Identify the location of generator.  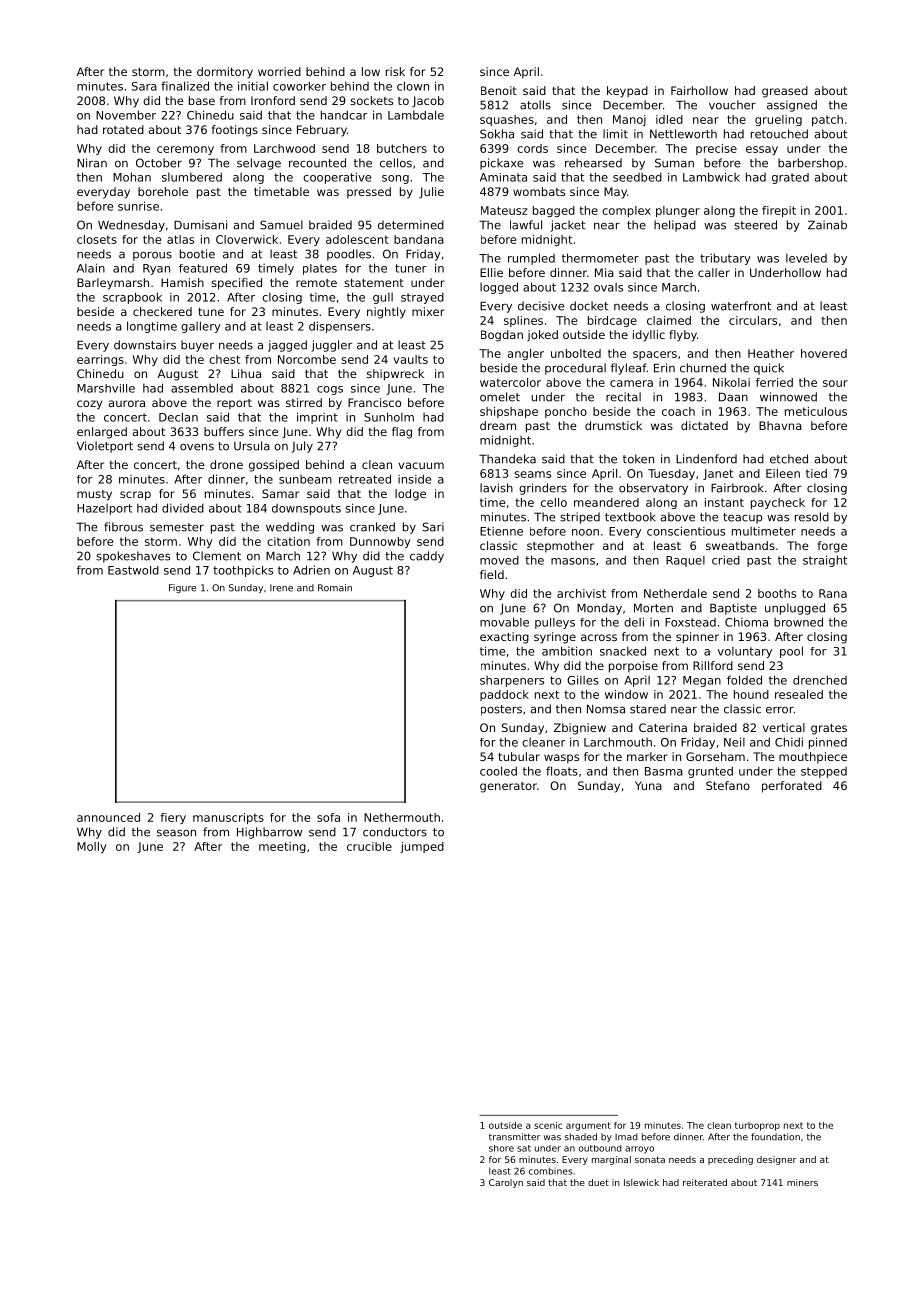
(508, 787).
